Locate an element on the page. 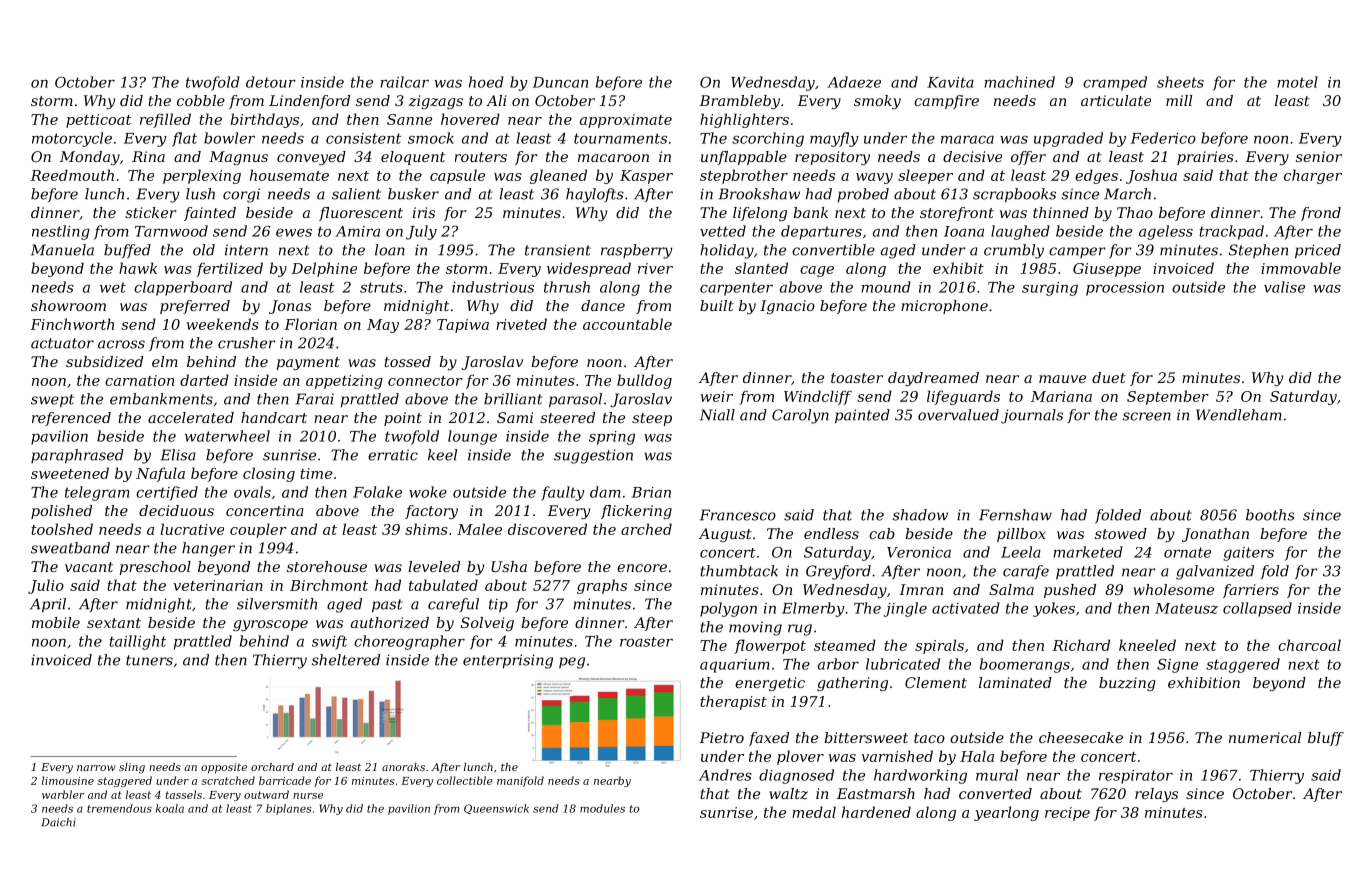 The height and width of the document is (887, 1372). Julio is located at coordinates (46, 586).
